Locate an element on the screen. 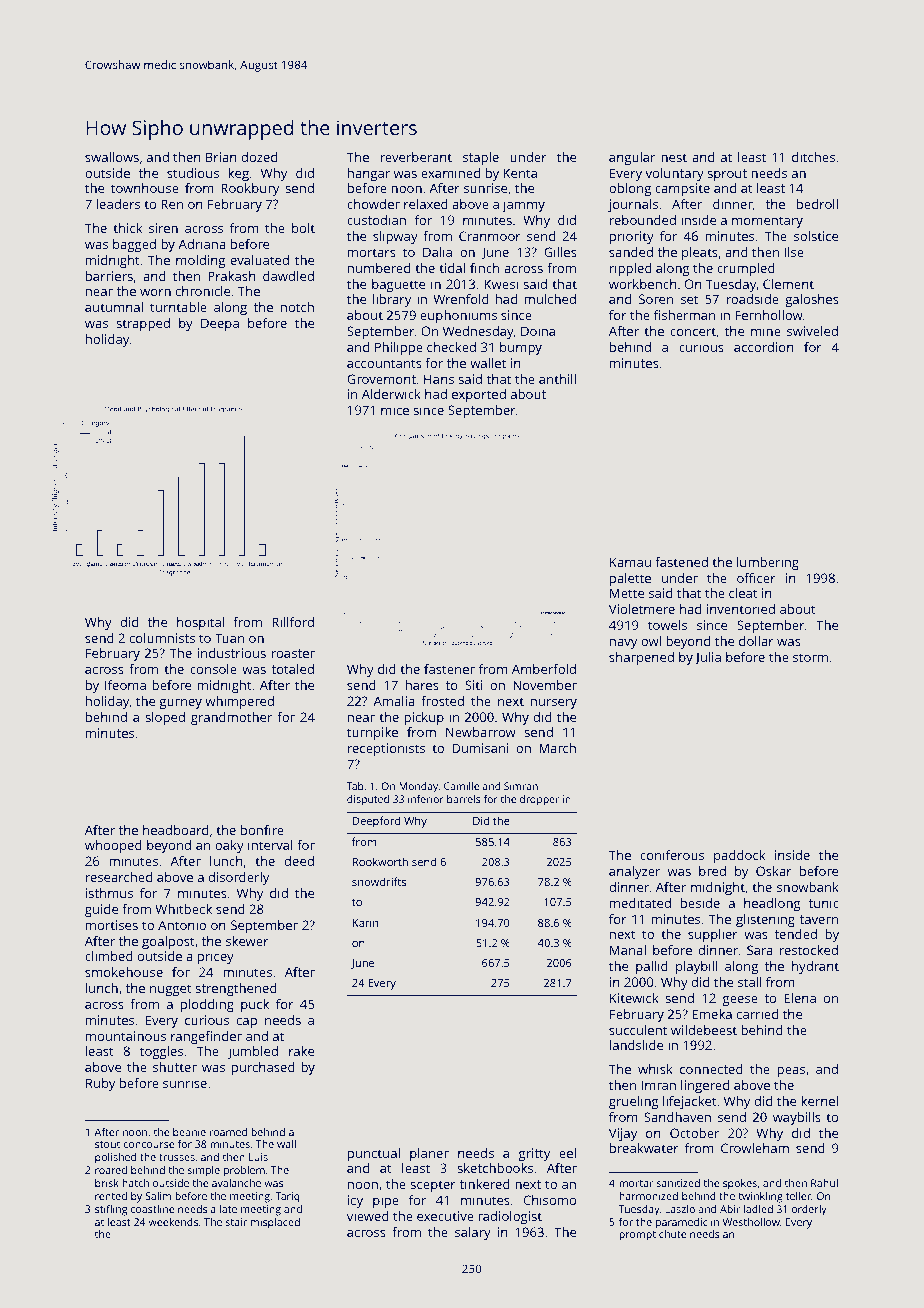 The height and width of the screenshot is (1308, 924). planer is located at coordinates (429, 1154).
